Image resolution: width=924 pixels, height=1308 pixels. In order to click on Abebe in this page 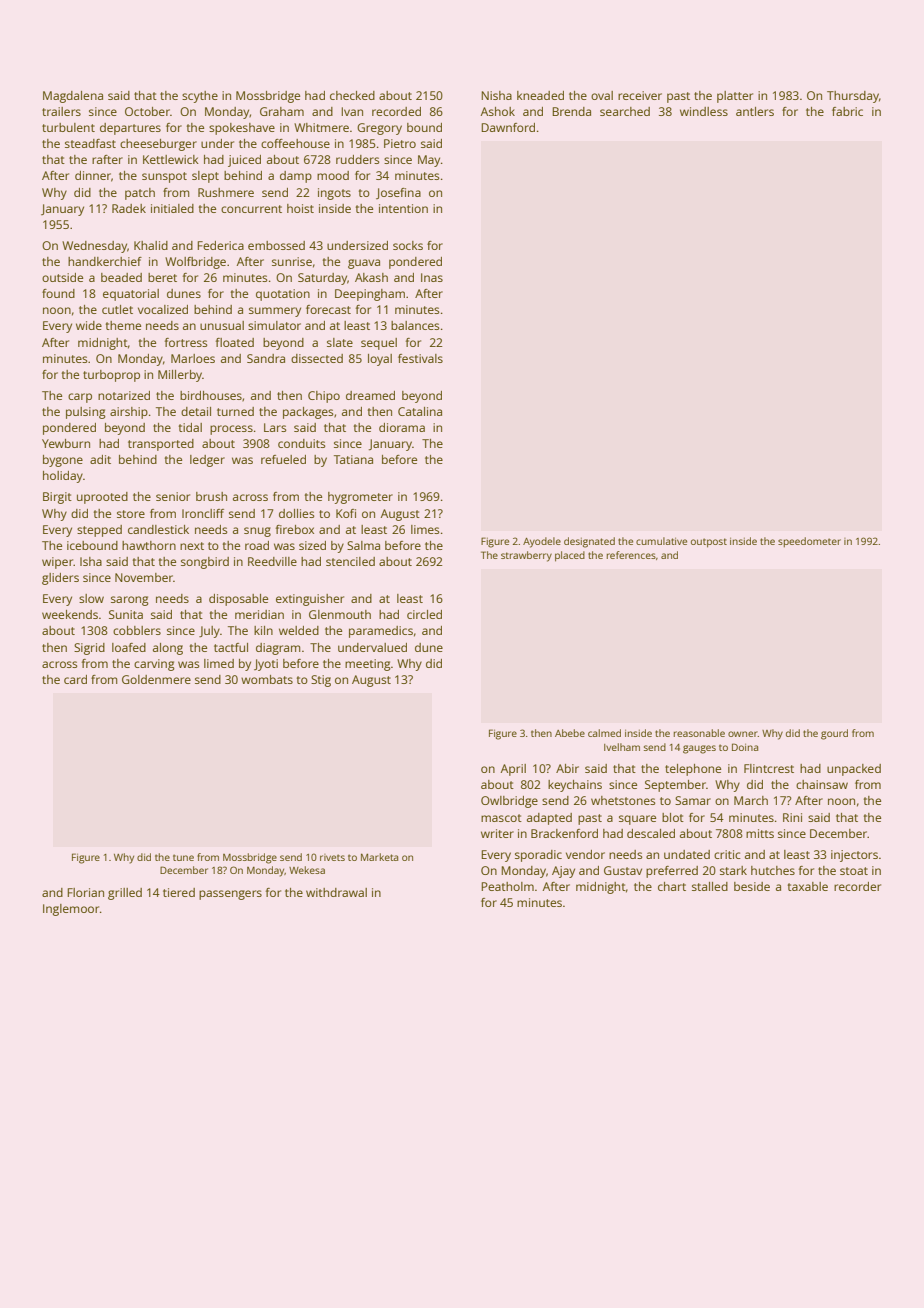, I will do `click(570, 733)`.
